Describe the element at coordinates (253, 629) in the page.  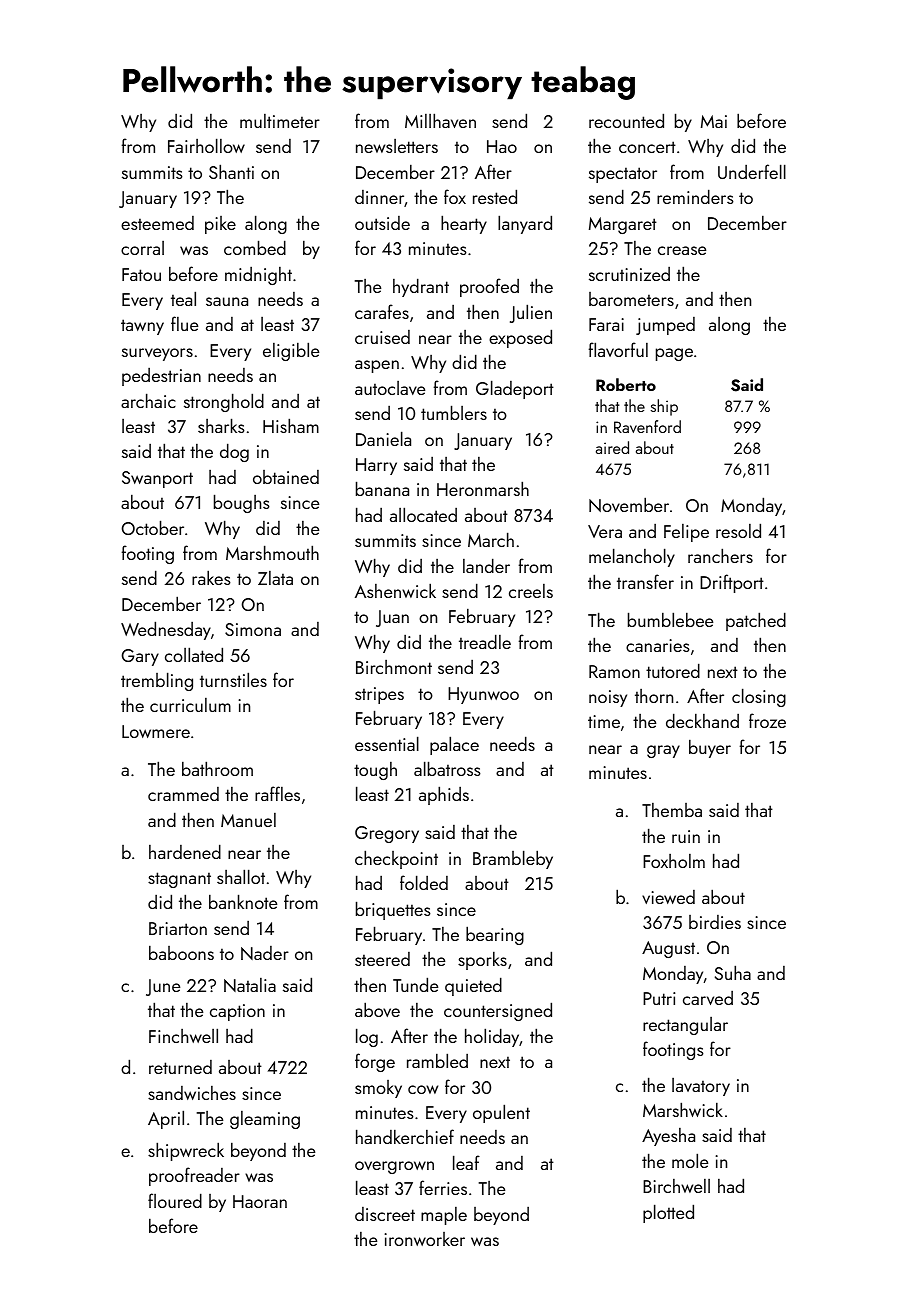
I see `Simona` at that location.
